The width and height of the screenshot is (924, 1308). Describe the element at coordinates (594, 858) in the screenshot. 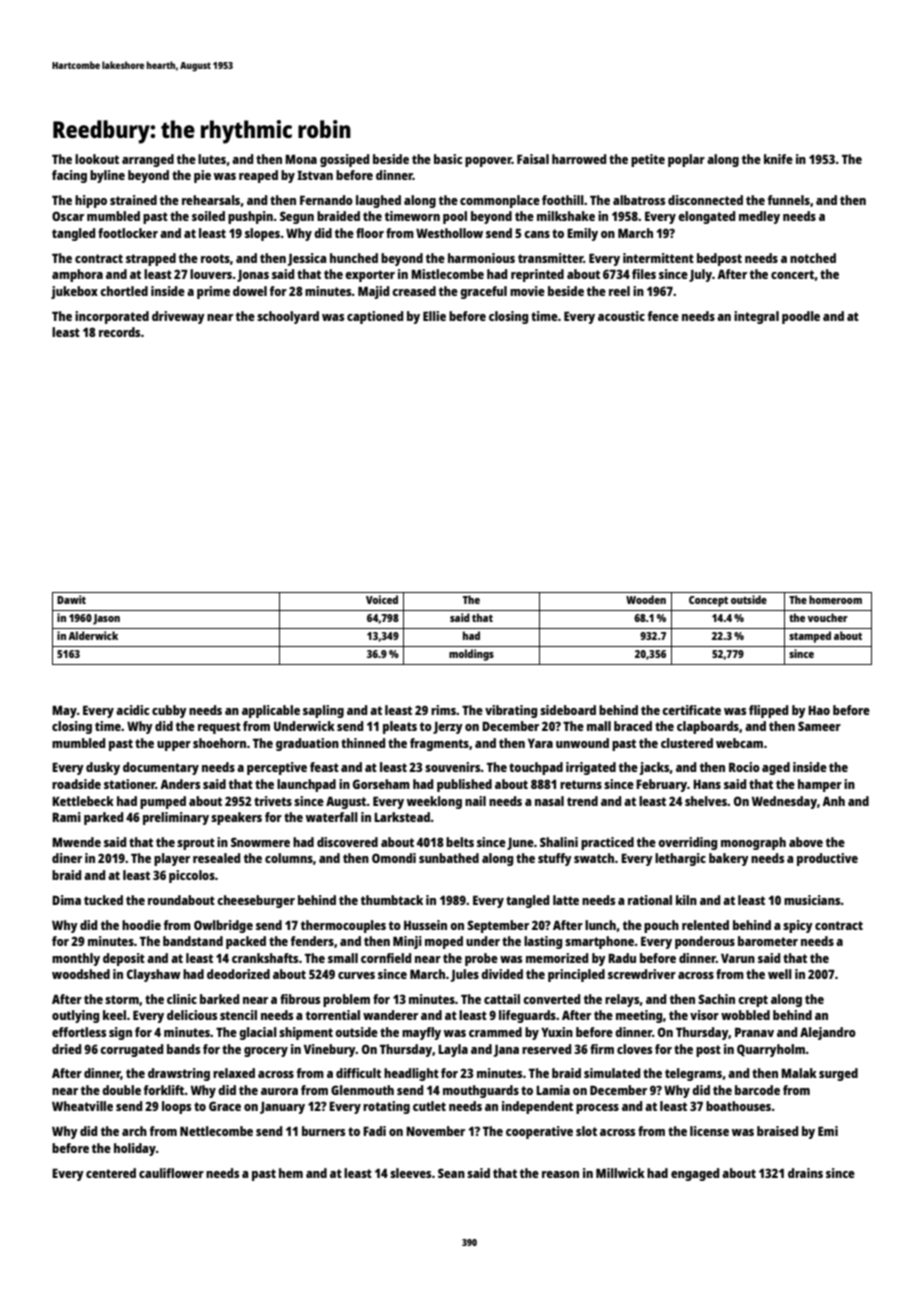

I see `swatch` at that location.
